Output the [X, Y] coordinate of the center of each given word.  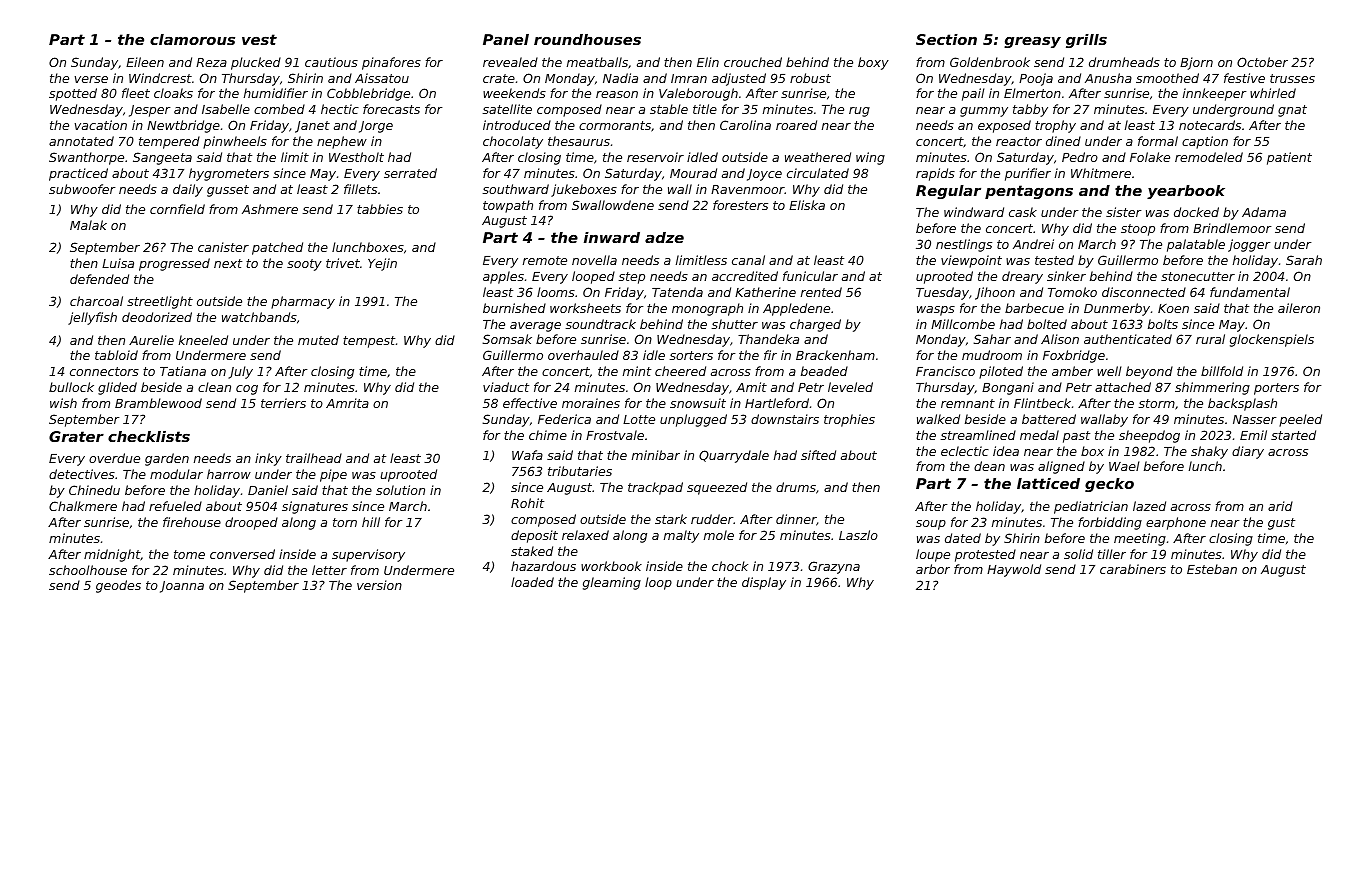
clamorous [192, 39]
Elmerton [1032, 93]
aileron [1299, 308]
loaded [532, 582]
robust [810, 78]
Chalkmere [83, 506]
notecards [1210, 125]
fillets [360, 189]
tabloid [116, 355]
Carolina [745, 125]
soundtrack [601, 324]
